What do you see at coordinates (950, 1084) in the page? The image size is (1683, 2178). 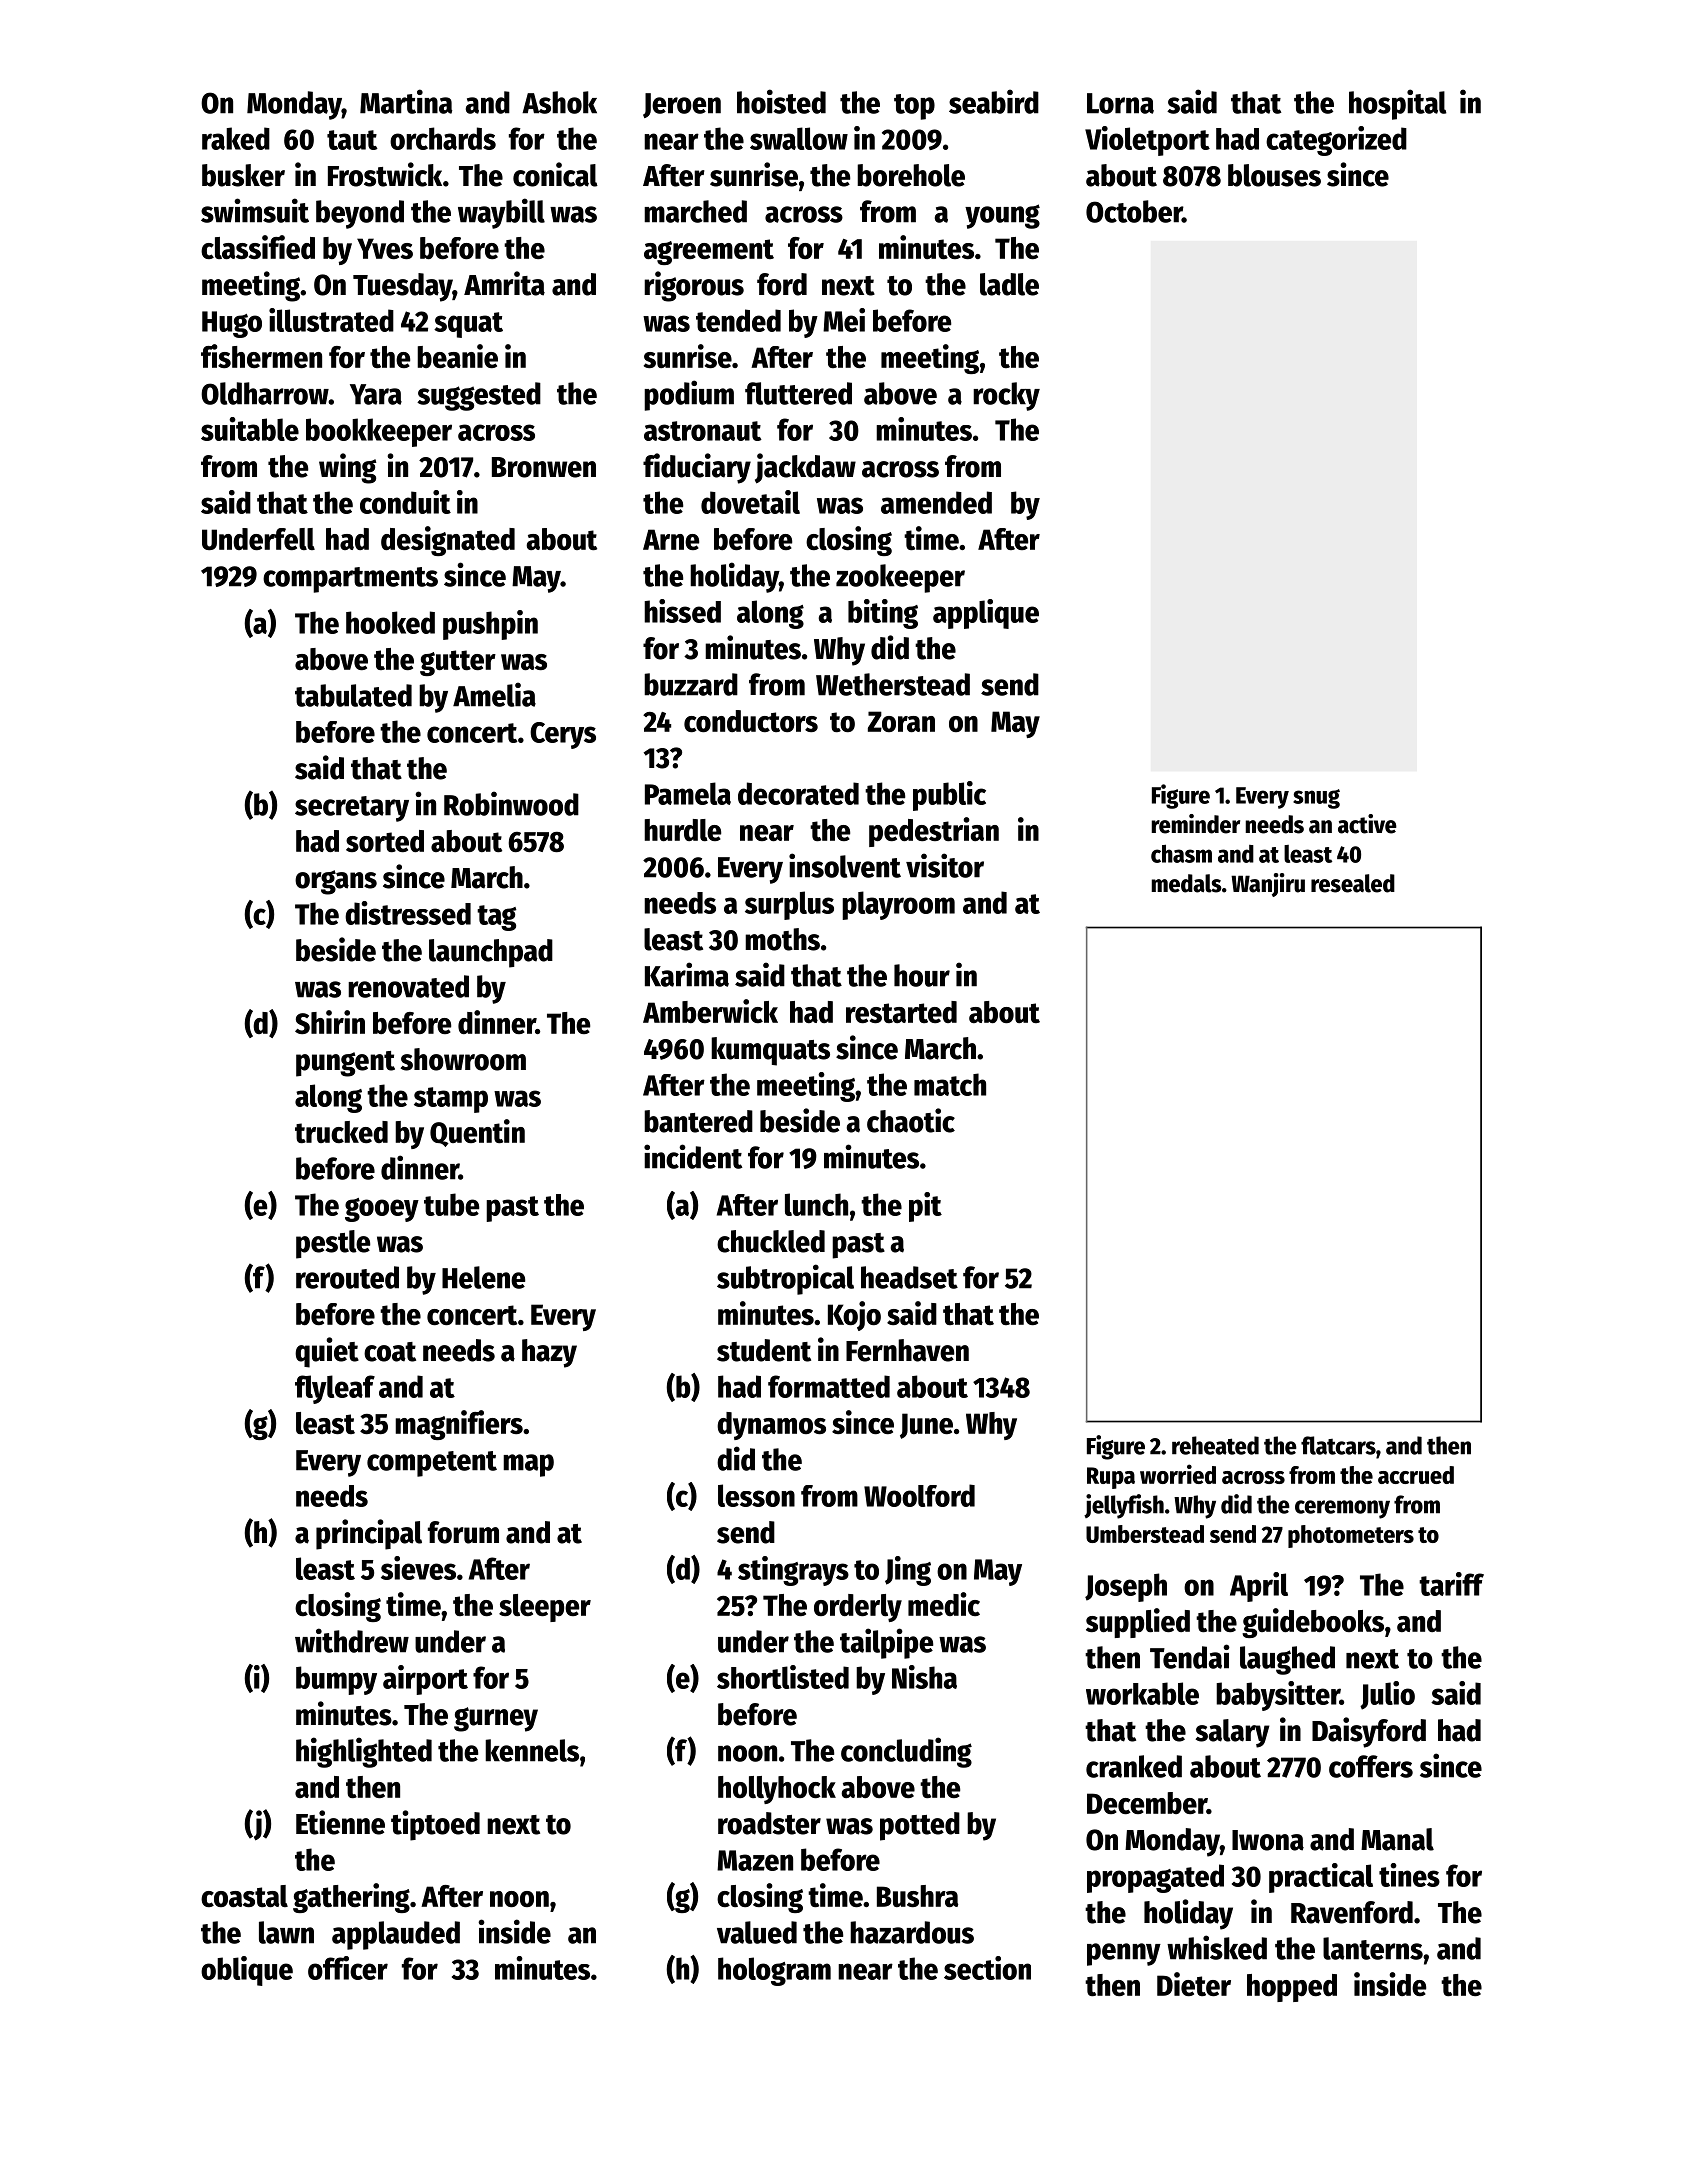 I see `match` at bounding box center [950, 1084].
